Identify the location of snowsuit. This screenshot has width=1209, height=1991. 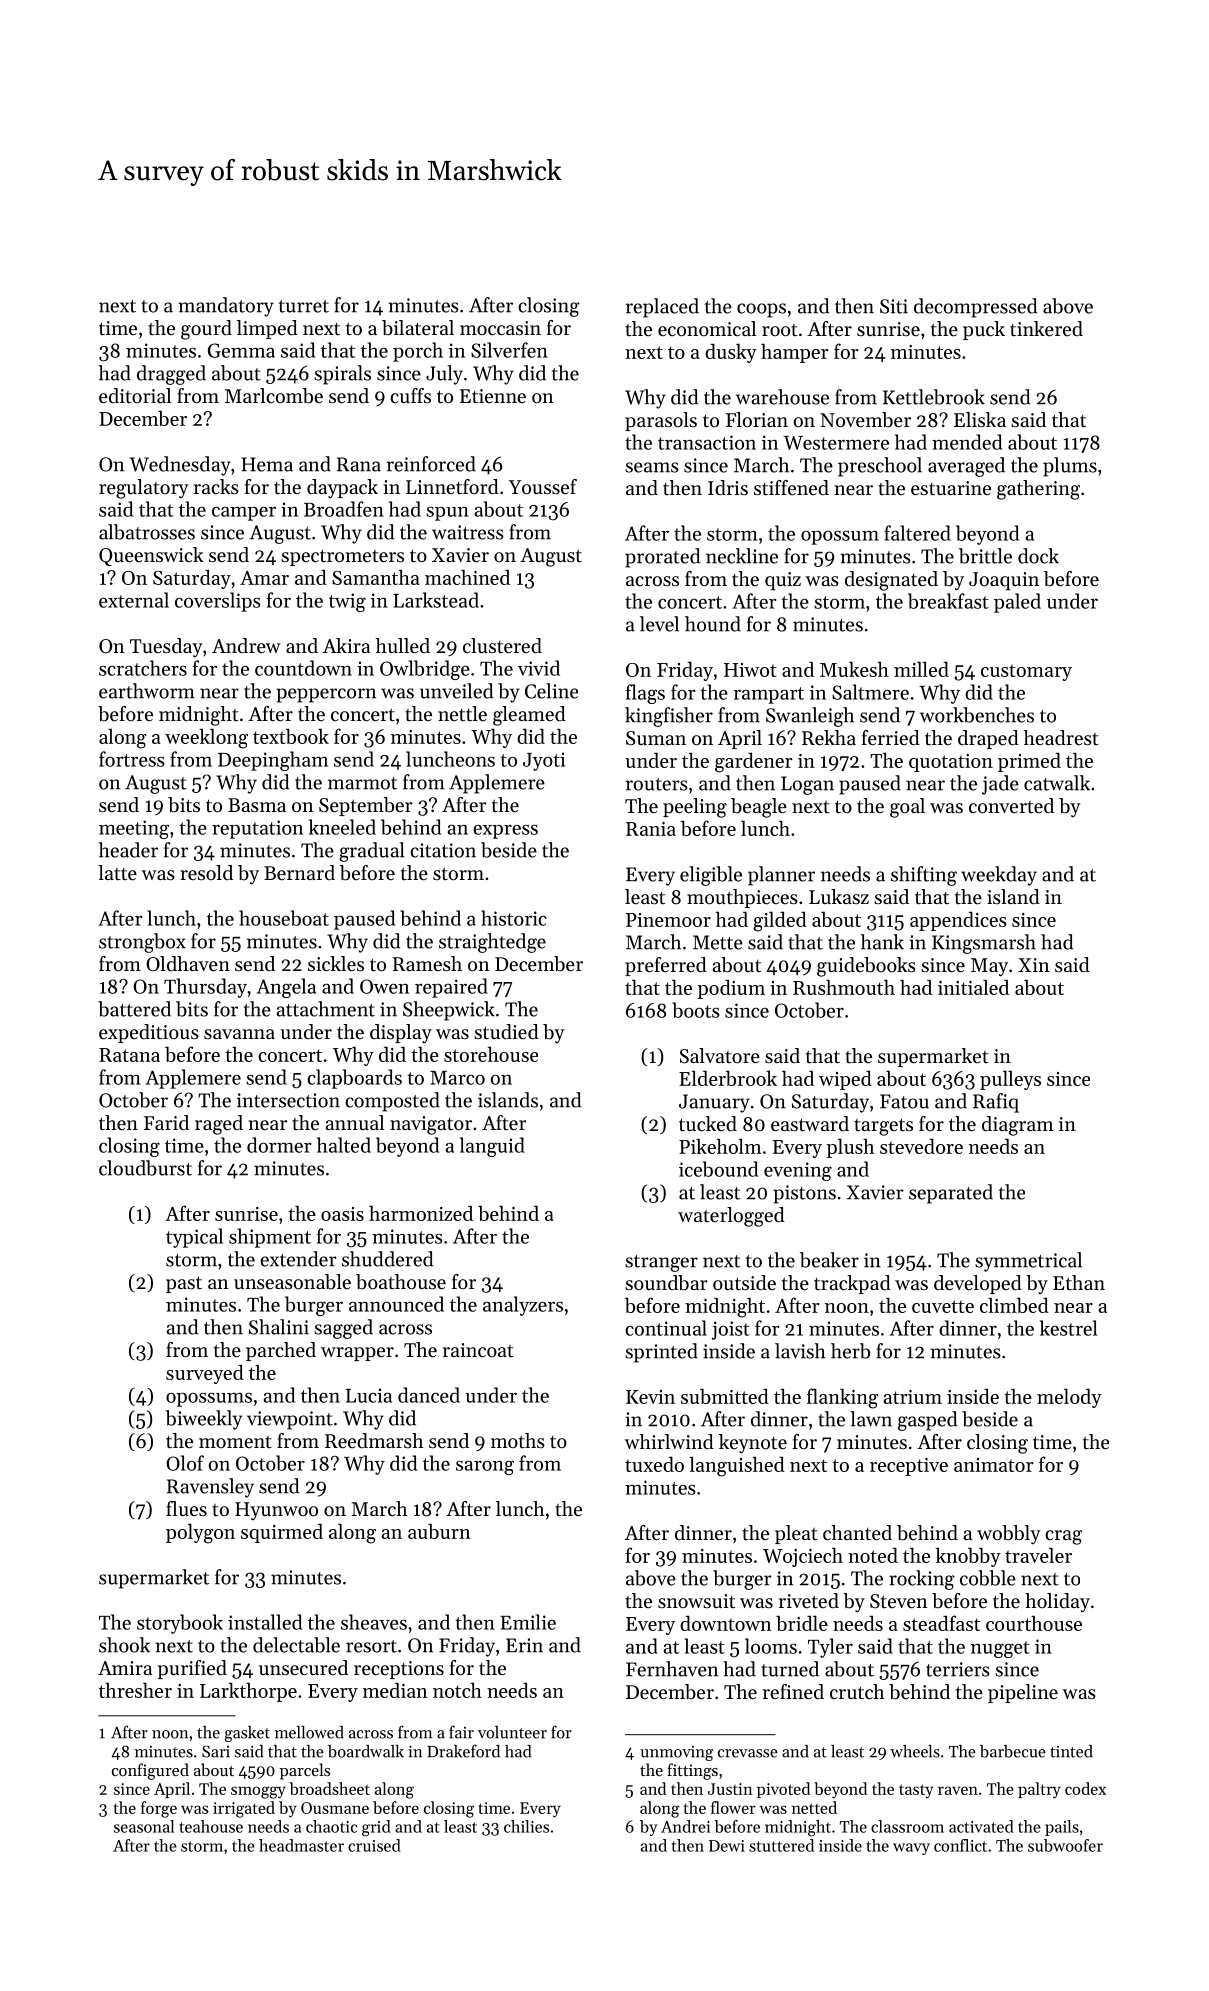
(696, 1601).
